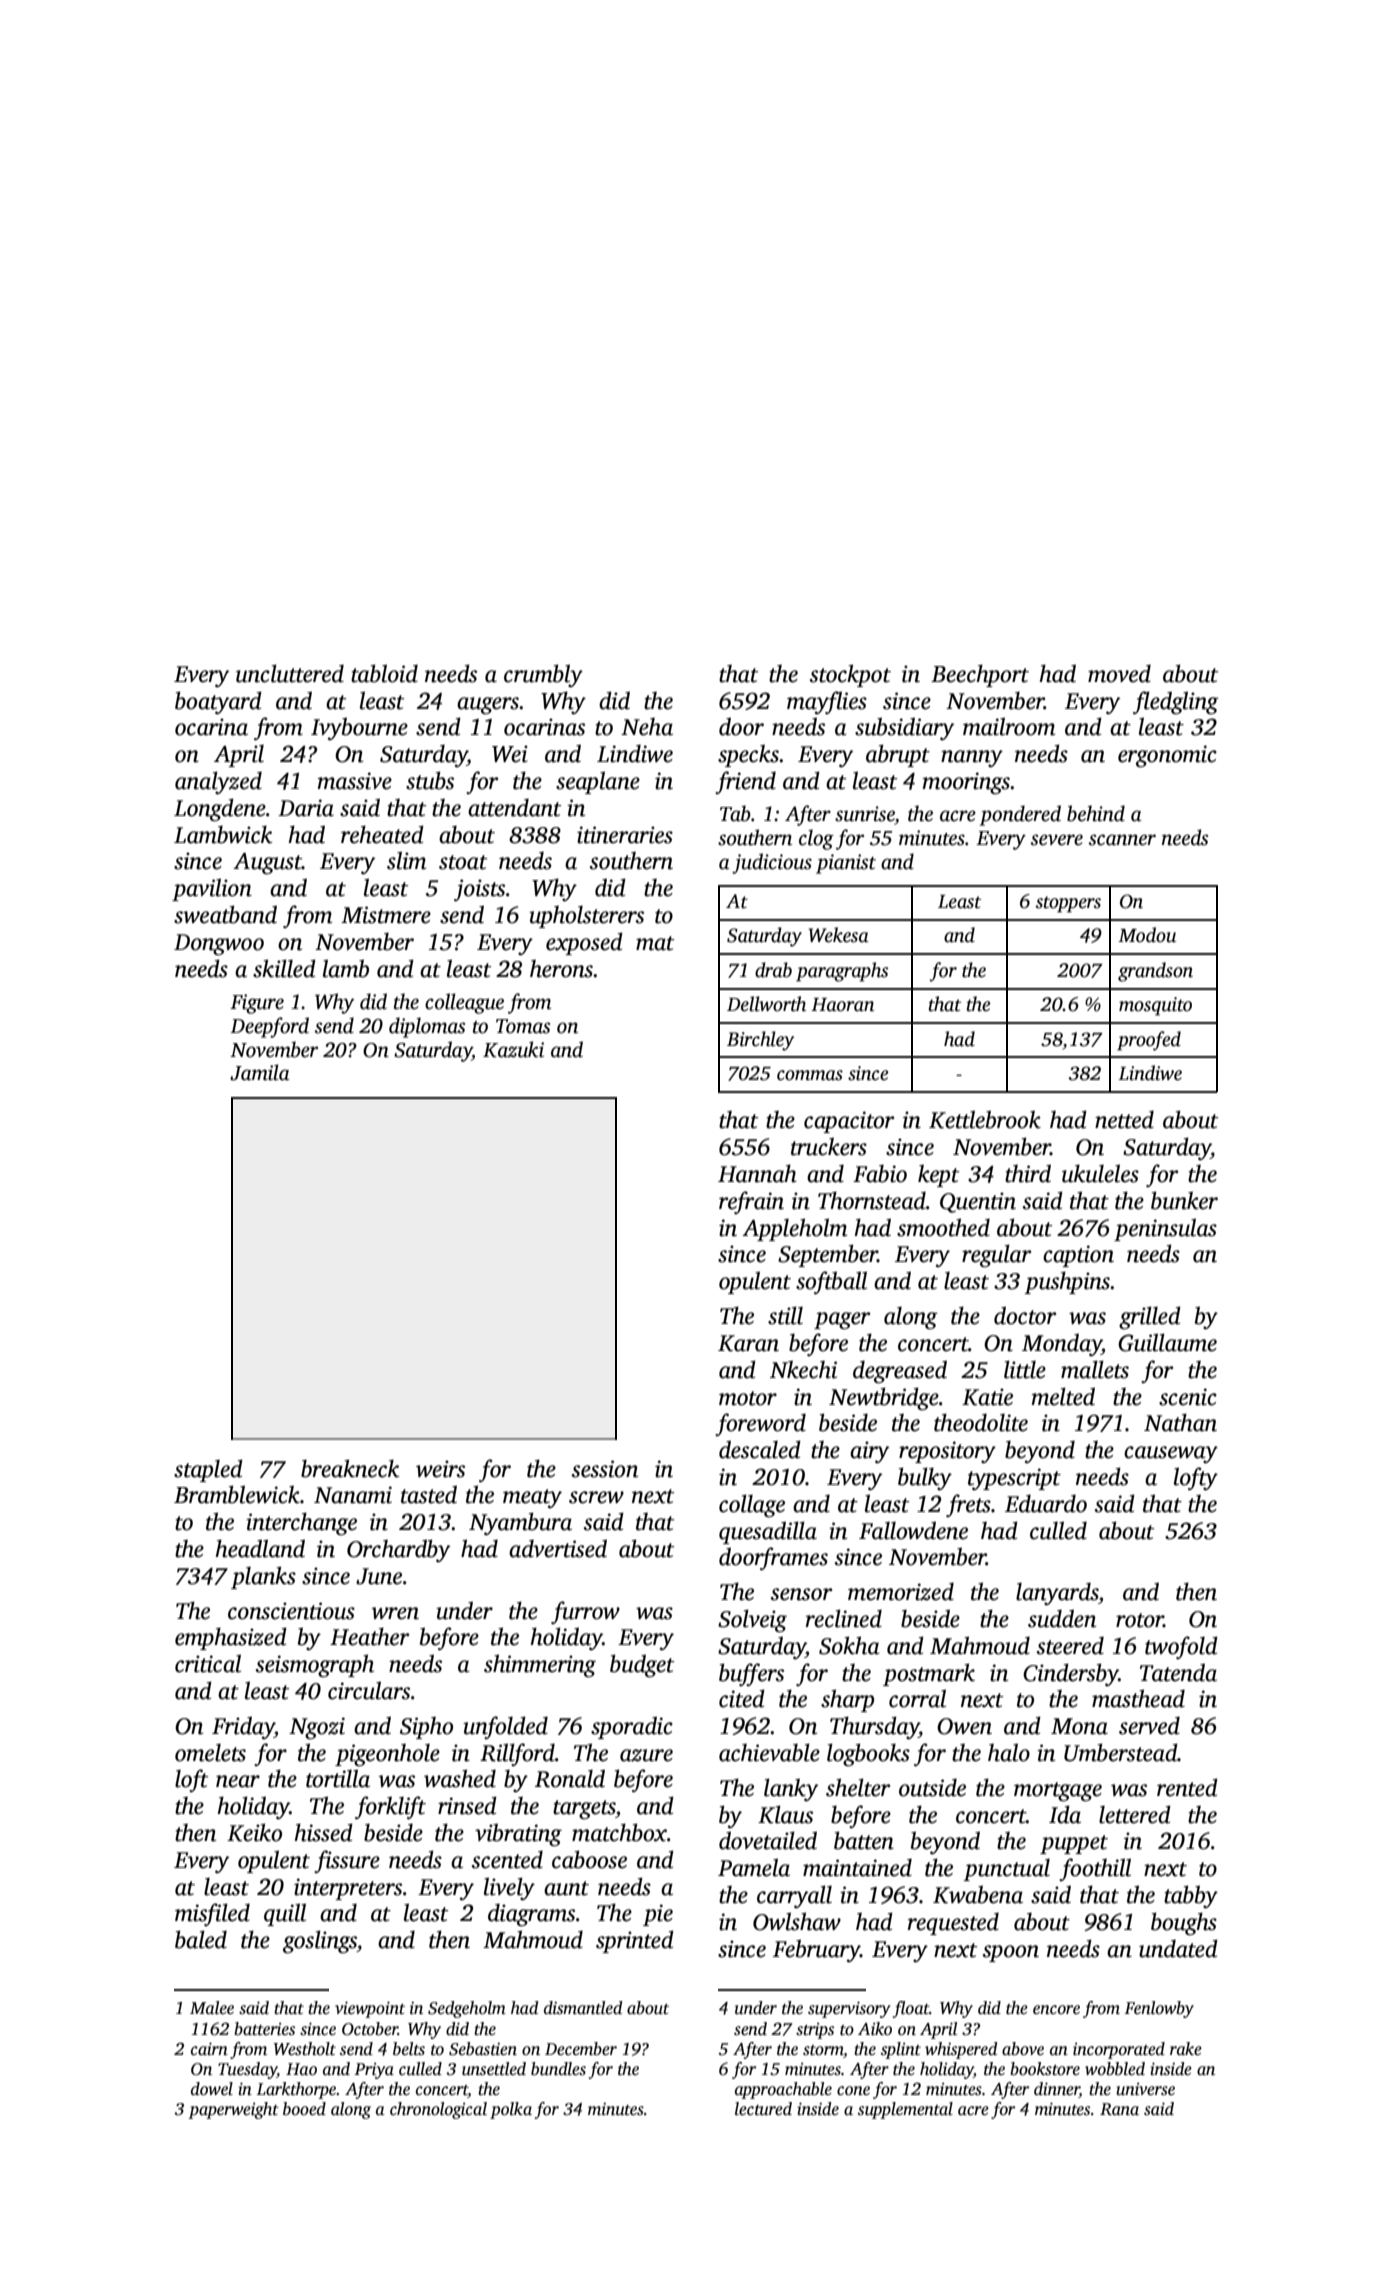  What do you see at coordinates (850, 675) in the image?
I see `stockpot` at bounding box center [850, 675].
